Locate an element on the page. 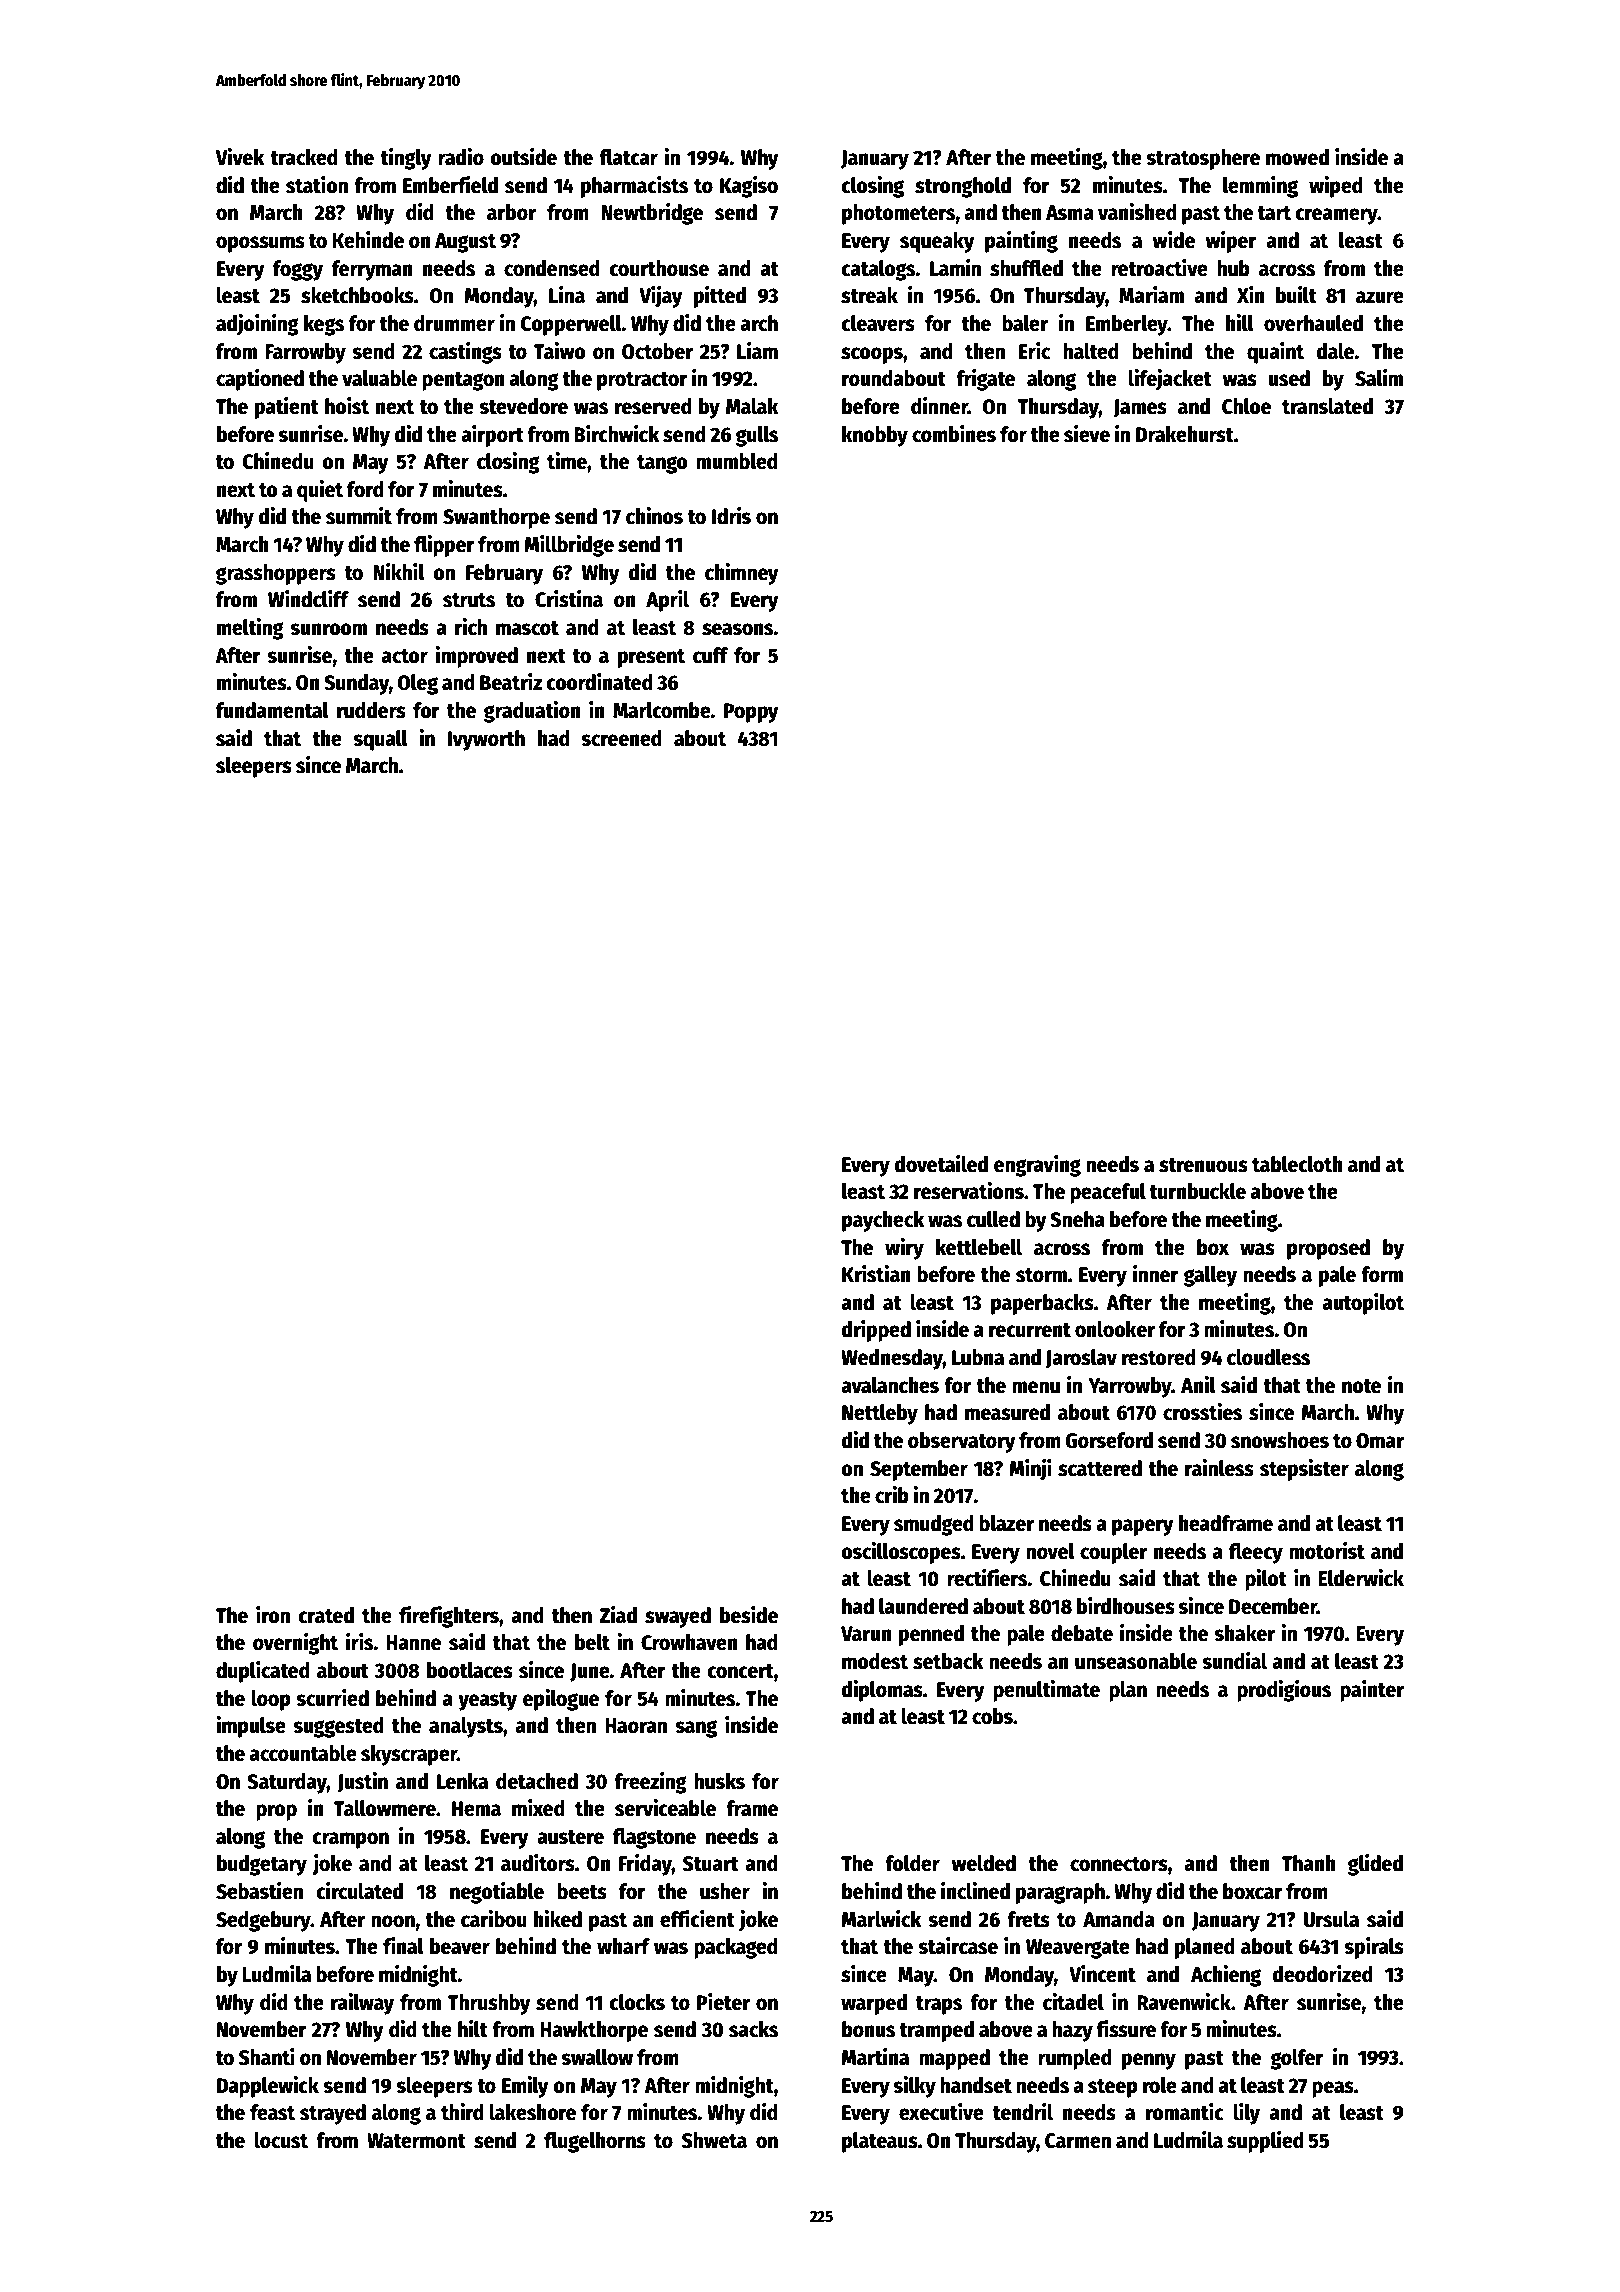  Newtbridge is located at coordinates (652, 214).
